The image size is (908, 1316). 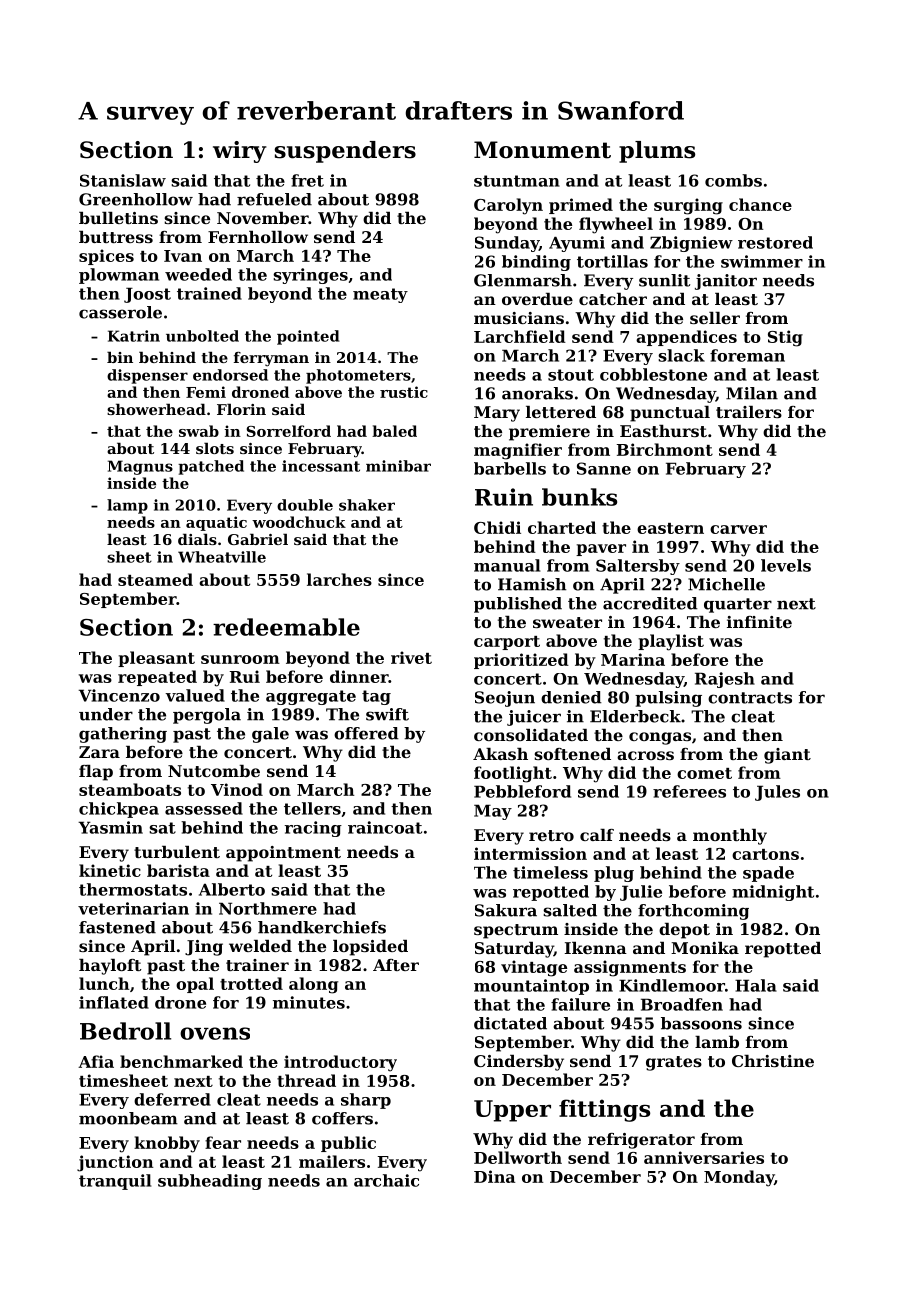 What do you see at coordinates (507, 565) in the image?
I see `manual` at bounding box center [507, 565].
